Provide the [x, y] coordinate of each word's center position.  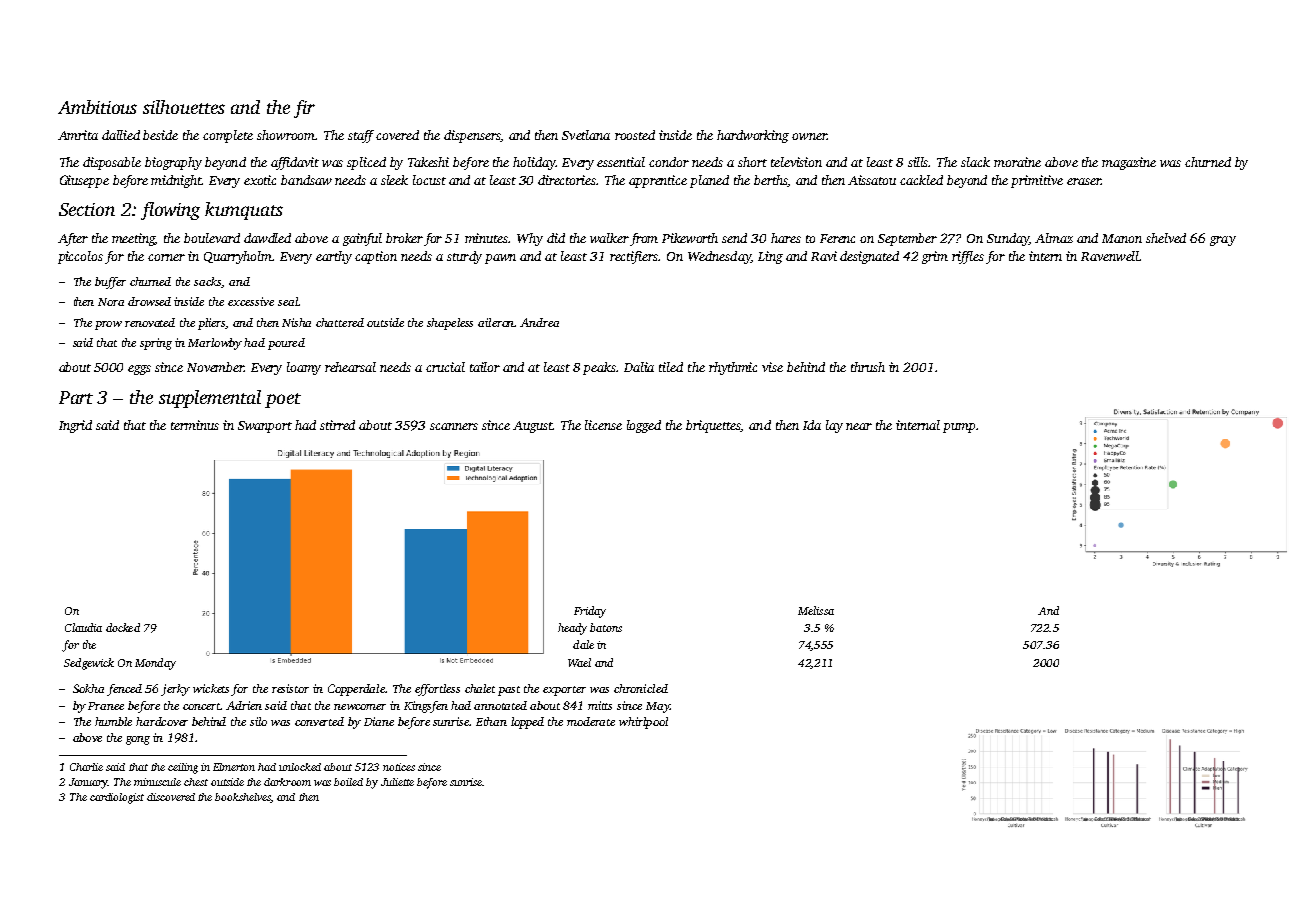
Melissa [816, 610]
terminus [195, 425]
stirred [337, 425]
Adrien [244, 705]
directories [567, 180]
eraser [1084, 181]
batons [606, 627]
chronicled [641, 688]
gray [1223, 241]
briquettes [713, 426]
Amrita [78, 135]
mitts [600, 705]
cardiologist [117, 798]
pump [959, 428]
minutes [487, 238]
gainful [362, 239]
